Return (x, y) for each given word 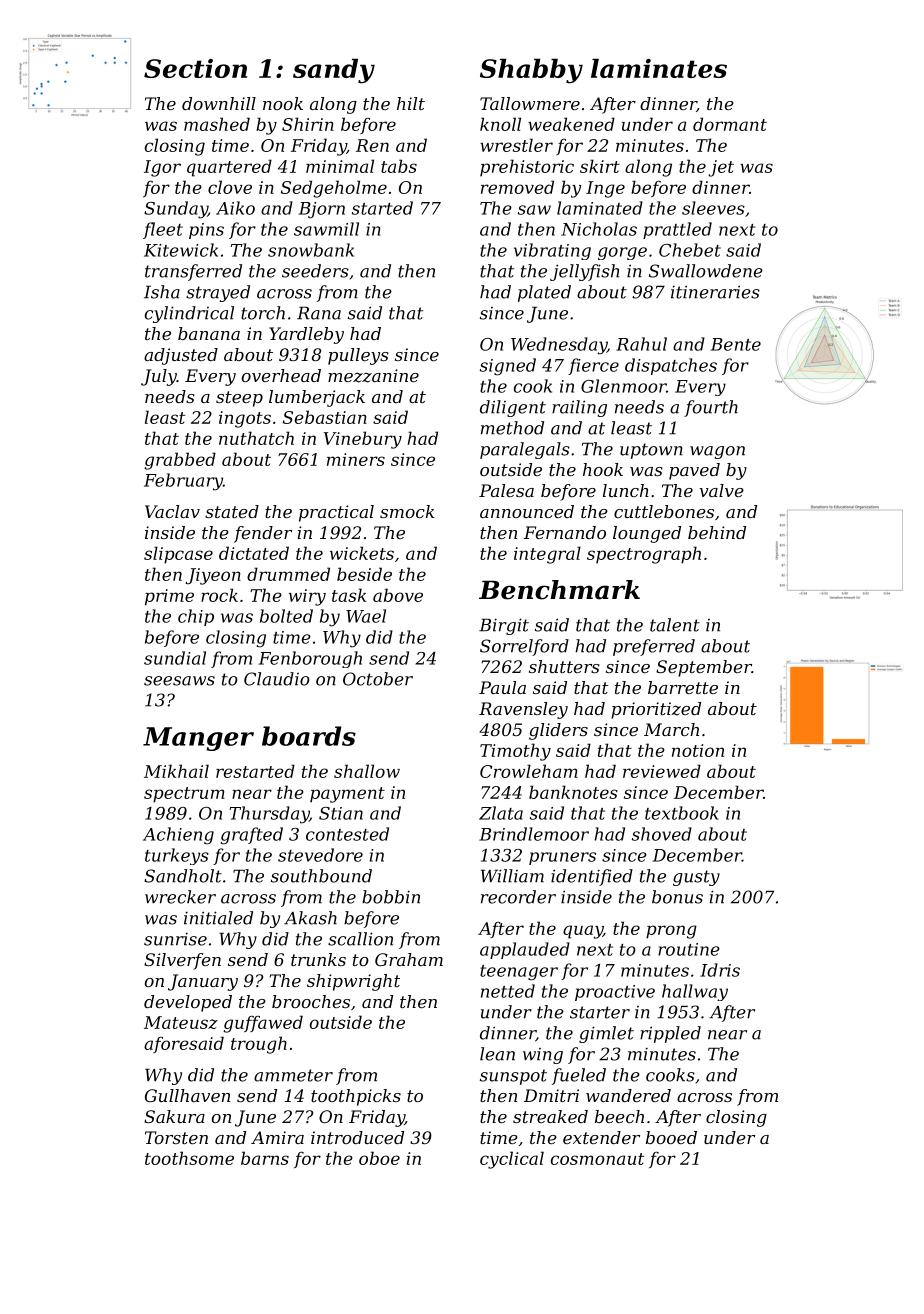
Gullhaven (187, 1095)
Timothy (515, 752)
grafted (252, 836)
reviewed (662, 771)
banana (209, 333)
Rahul (641, 344)
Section (195, 68)
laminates (659, 68)
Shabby (531, 71)
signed (508, 367)
